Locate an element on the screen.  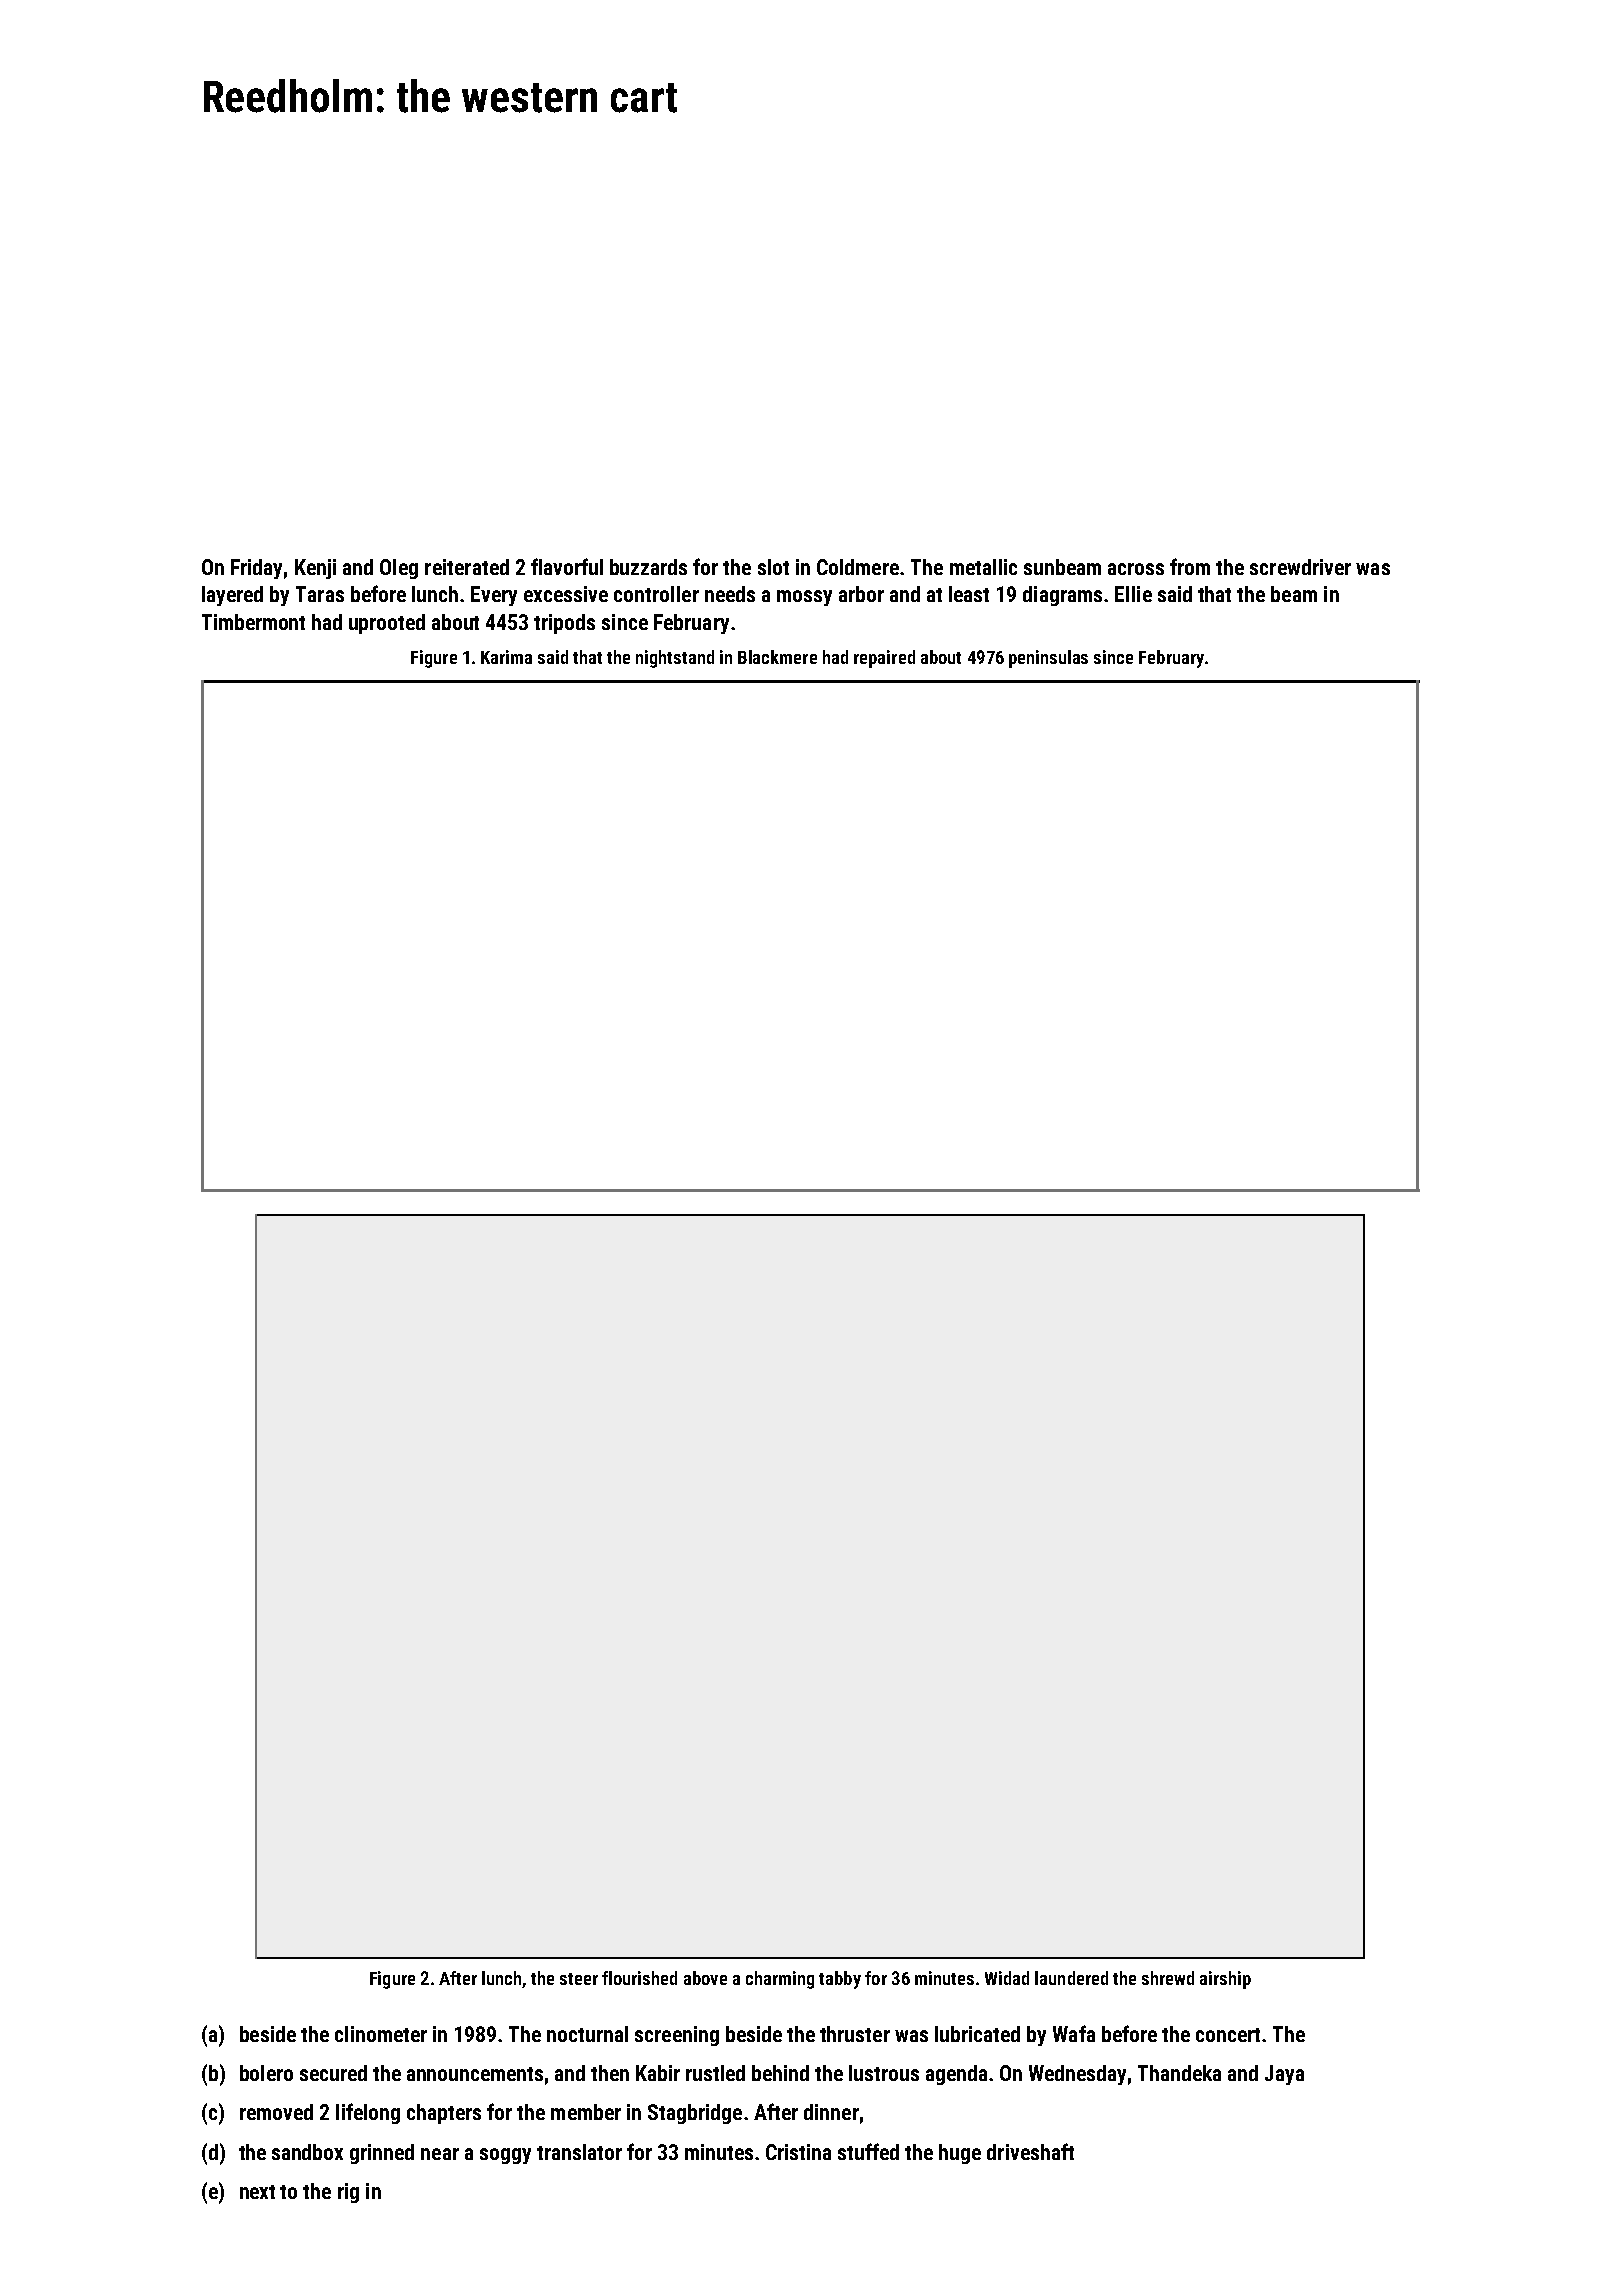
steer is located at coordinates (579, 1979).
